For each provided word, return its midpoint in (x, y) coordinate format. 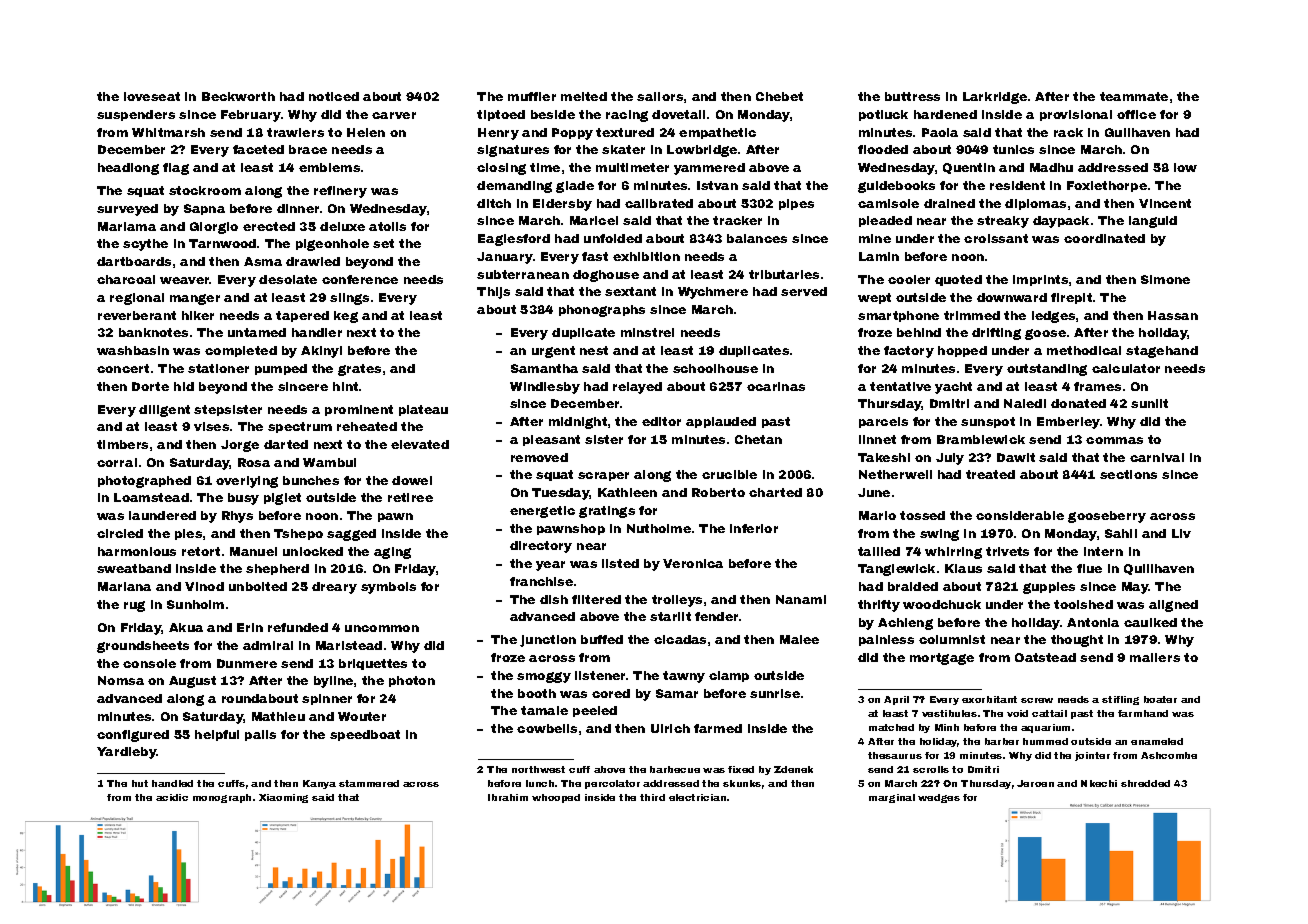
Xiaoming (283, 798)
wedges (939, 798)
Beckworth (238, 96)
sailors (660, 96)
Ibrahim (508, 797)
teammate (1134, 96)
